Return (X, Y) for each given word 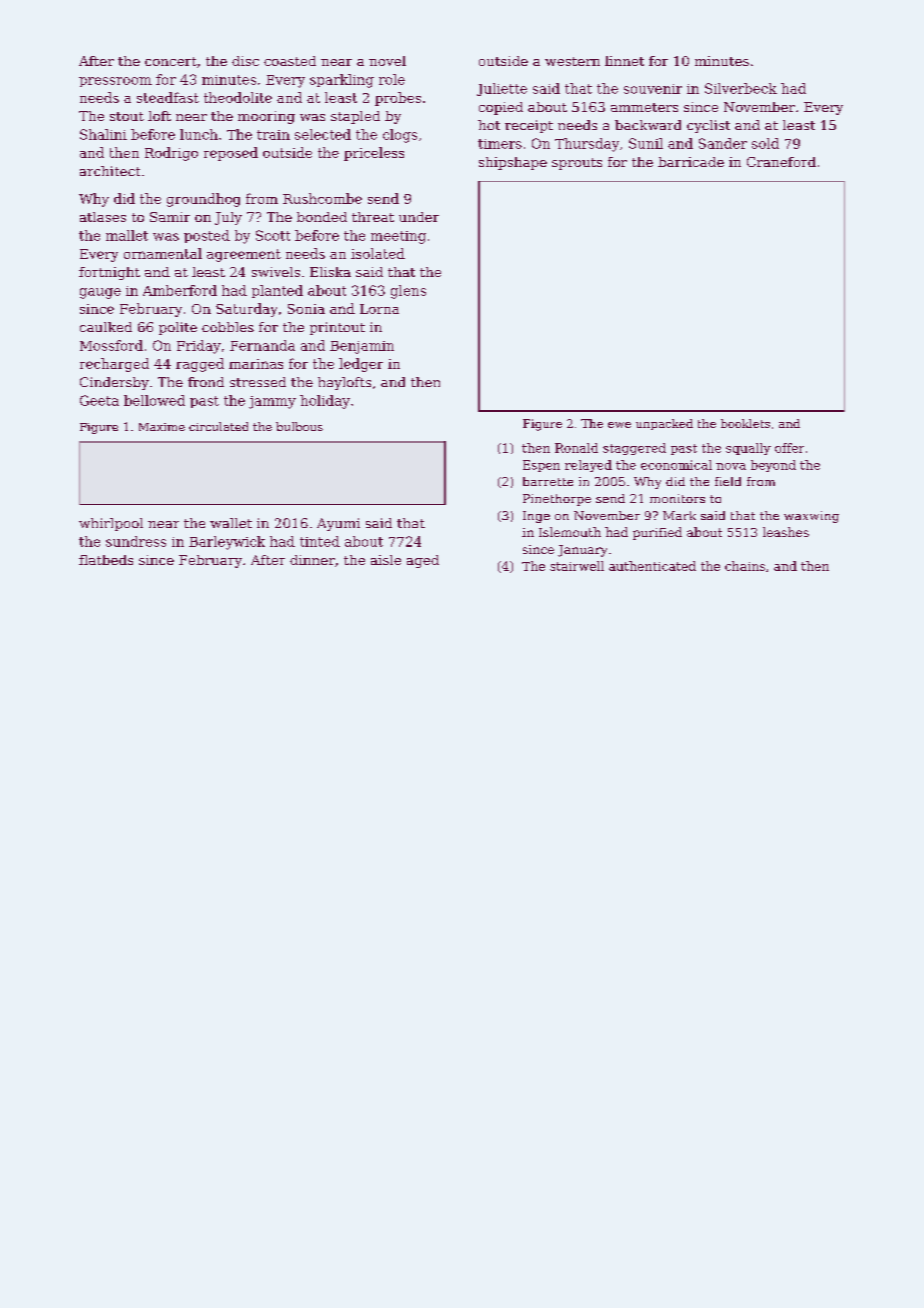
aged (423, 561)
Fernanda (262, 345)
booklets (745, 423)
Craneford (781, 162)
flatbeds (106, 560)
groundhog (203, 200)
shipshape (513, 163)
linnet (624, 61)
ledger (361, 365)
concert (171, 61)
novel (387, 61)
